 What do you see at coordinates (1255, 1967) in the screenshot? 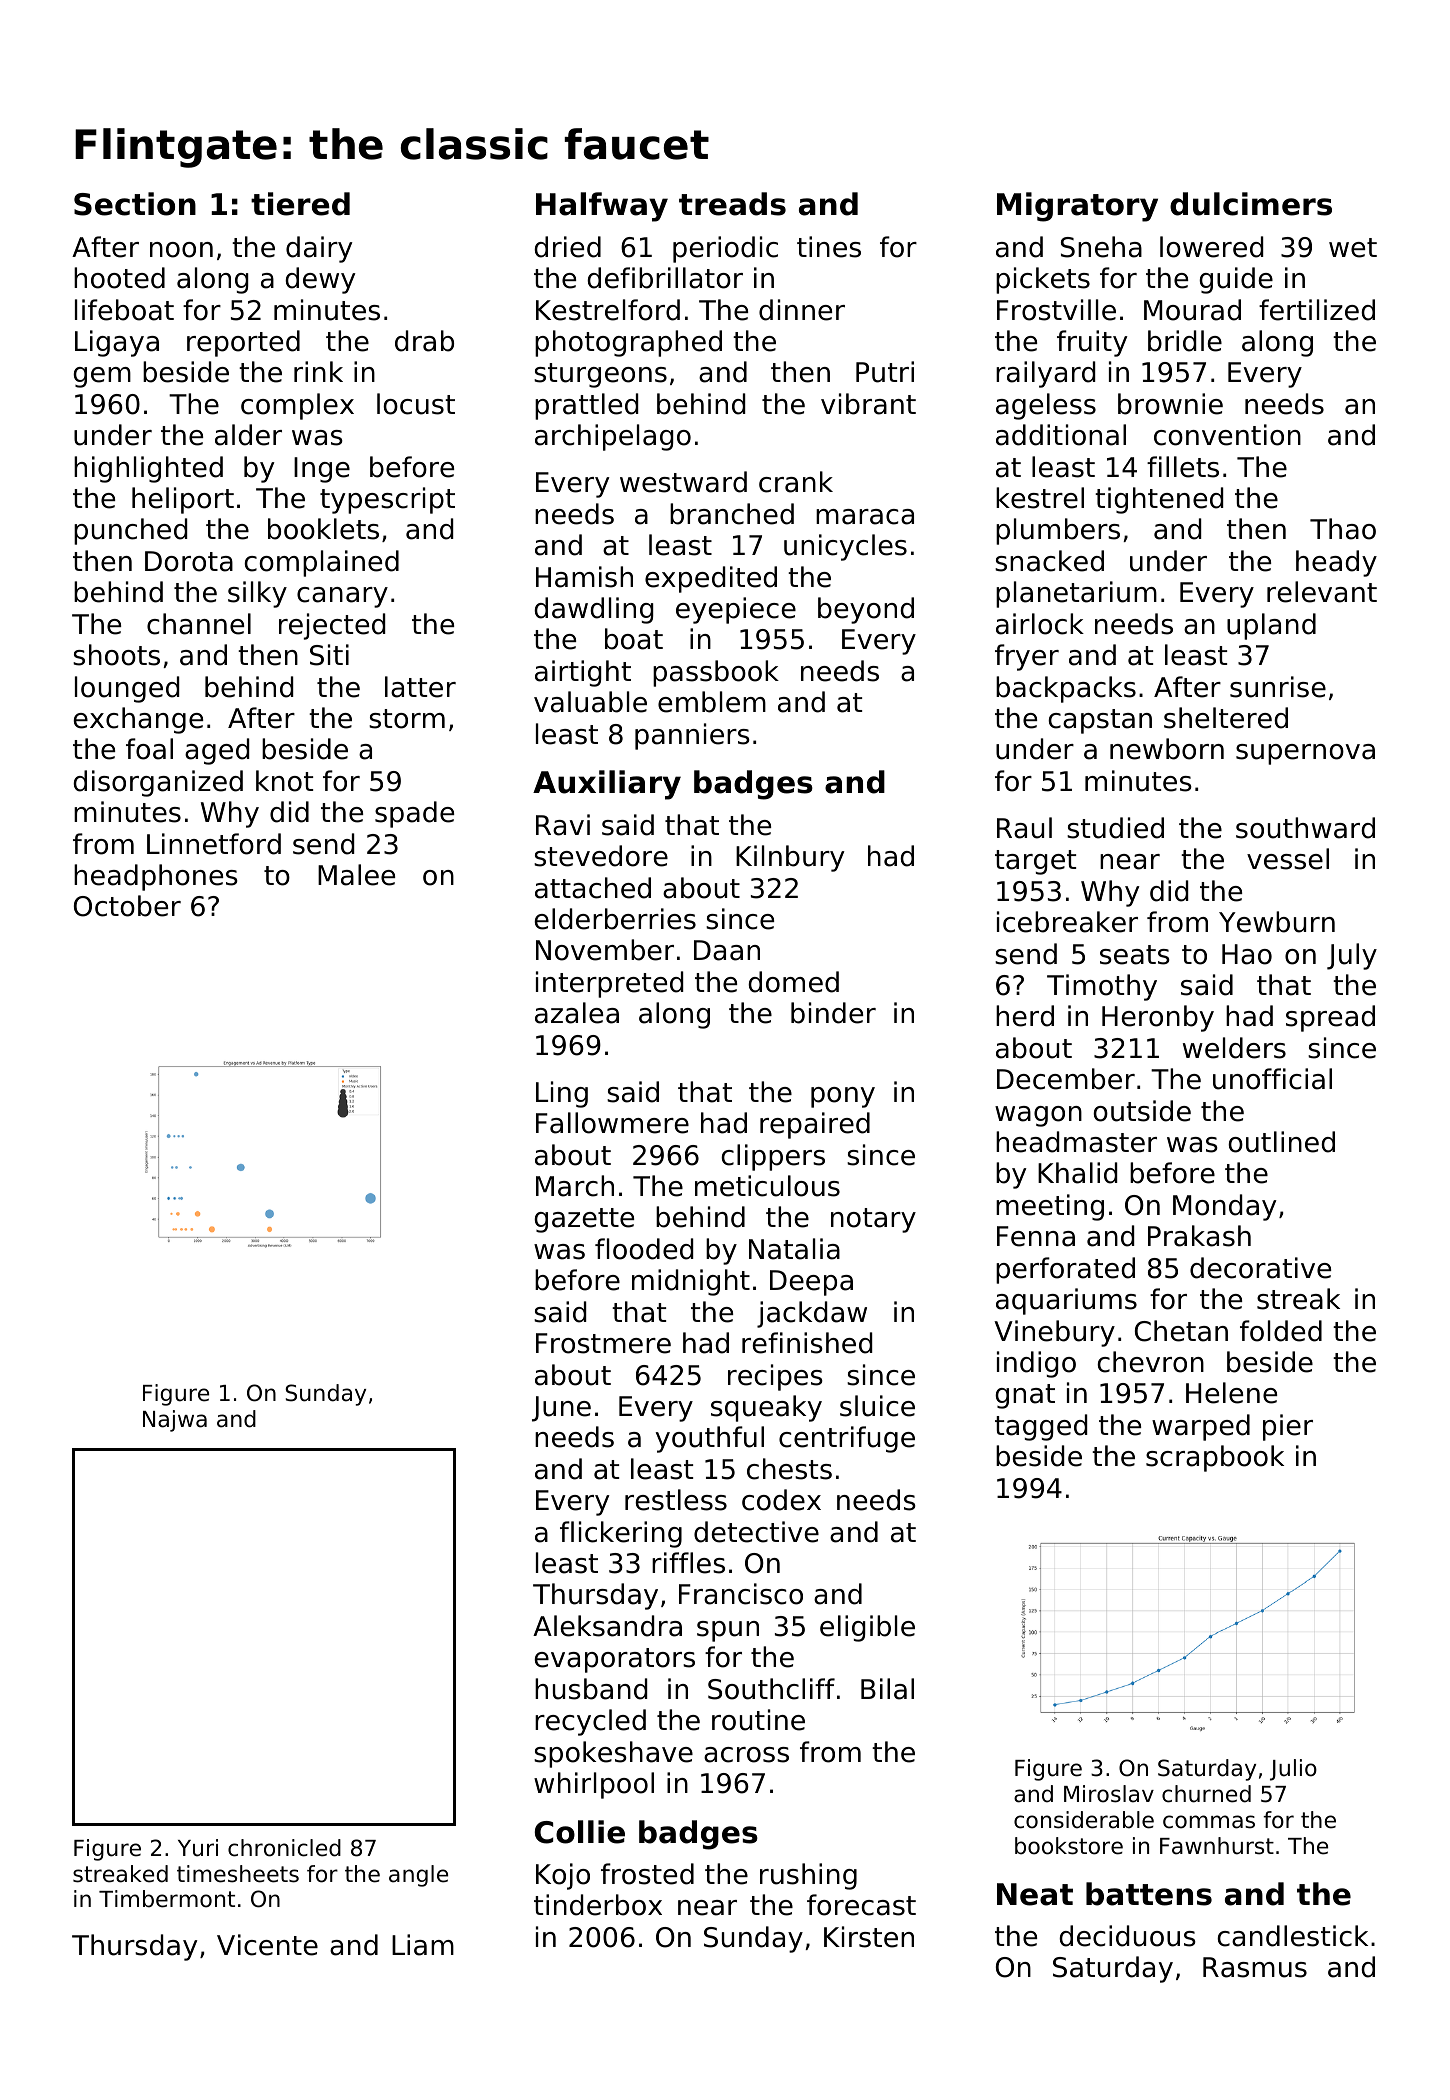
I see `Rasmus` at bounding box center [1255, 1967].
